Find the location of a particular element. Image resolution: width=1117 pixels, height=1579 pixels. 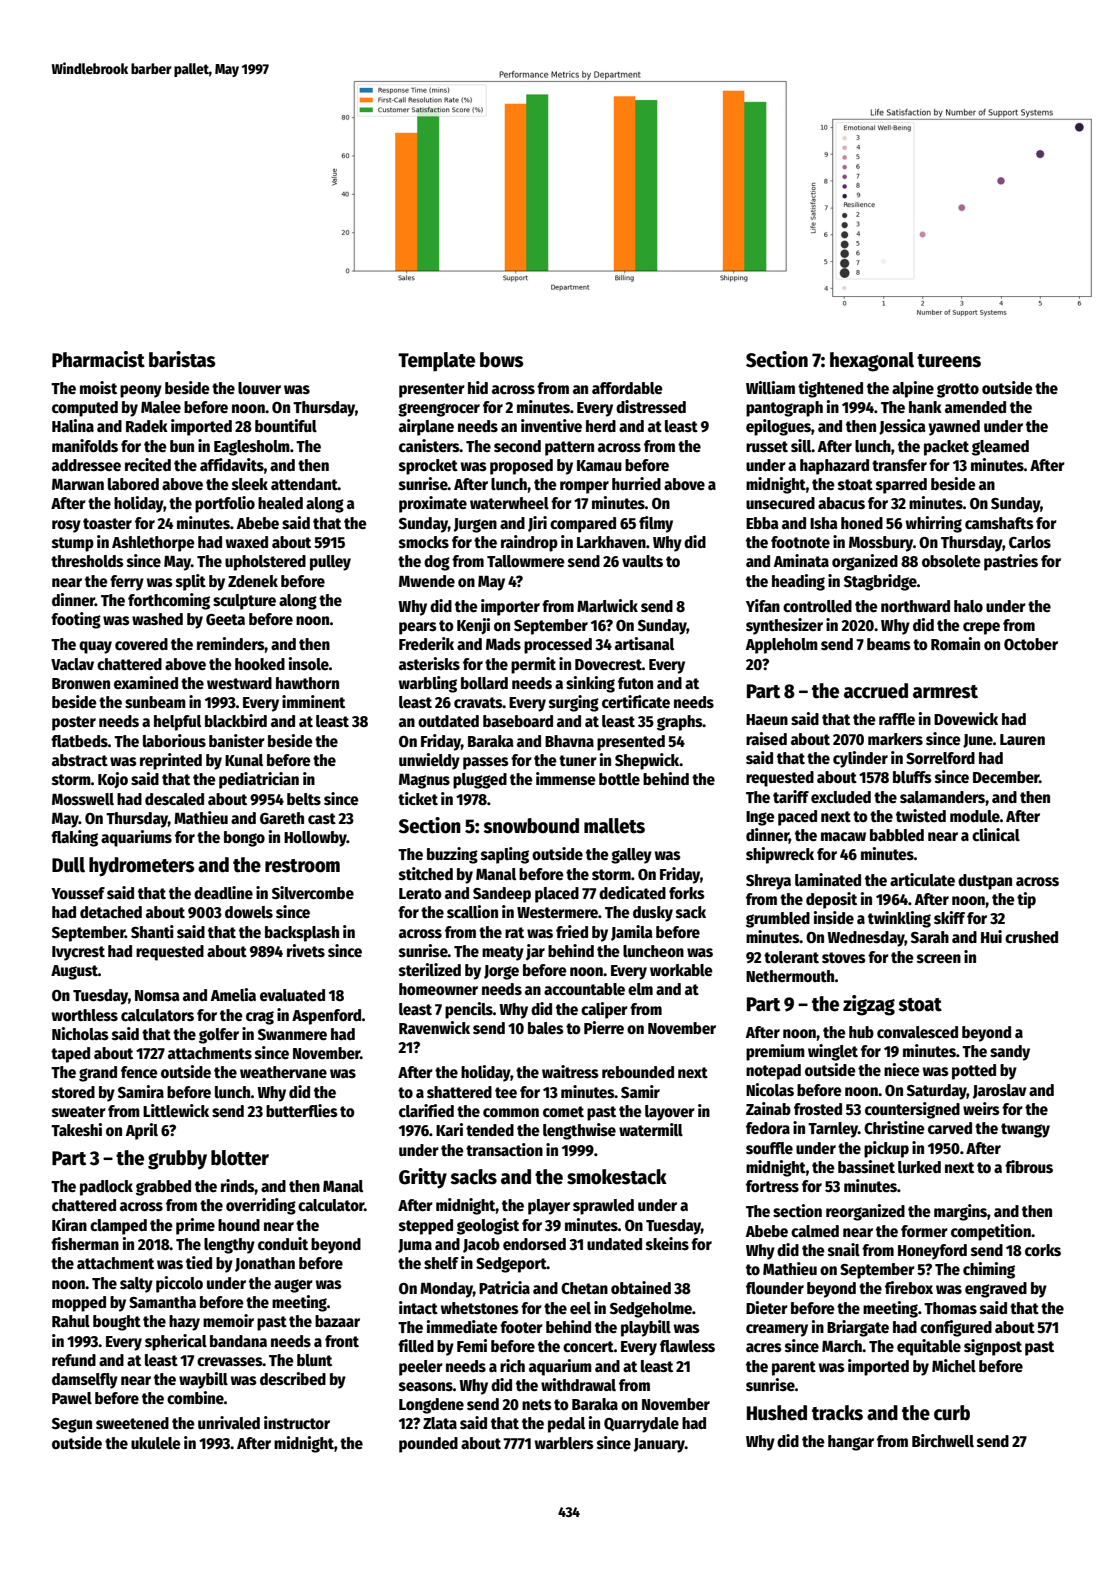

unrivaled is located at coordinates (229, 1422).
